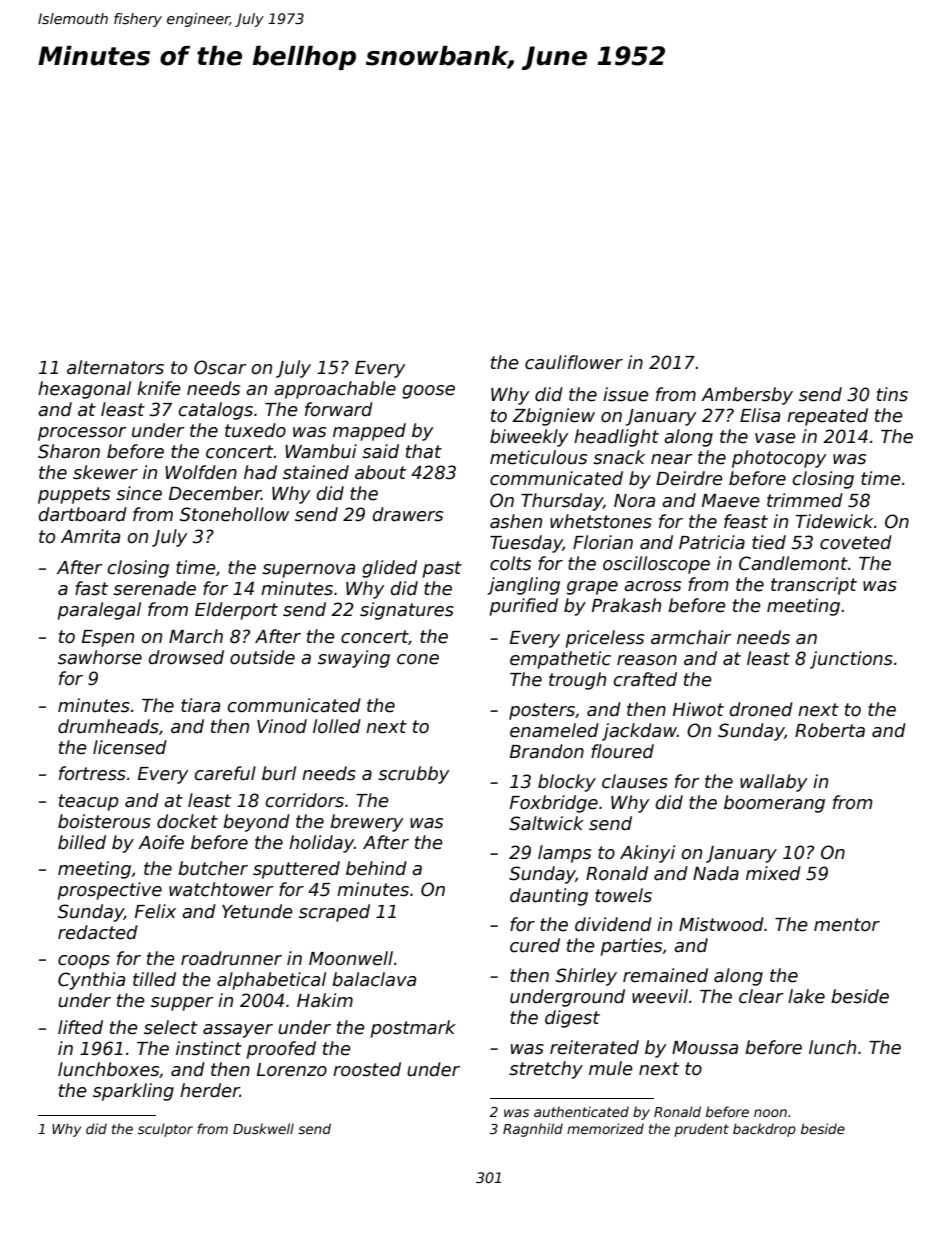 Image resolution: width=952 pixels, height=1233 pixels. Describe the element at coordinates (827, 417) in the screenshot. I see `repeated` at that location.
